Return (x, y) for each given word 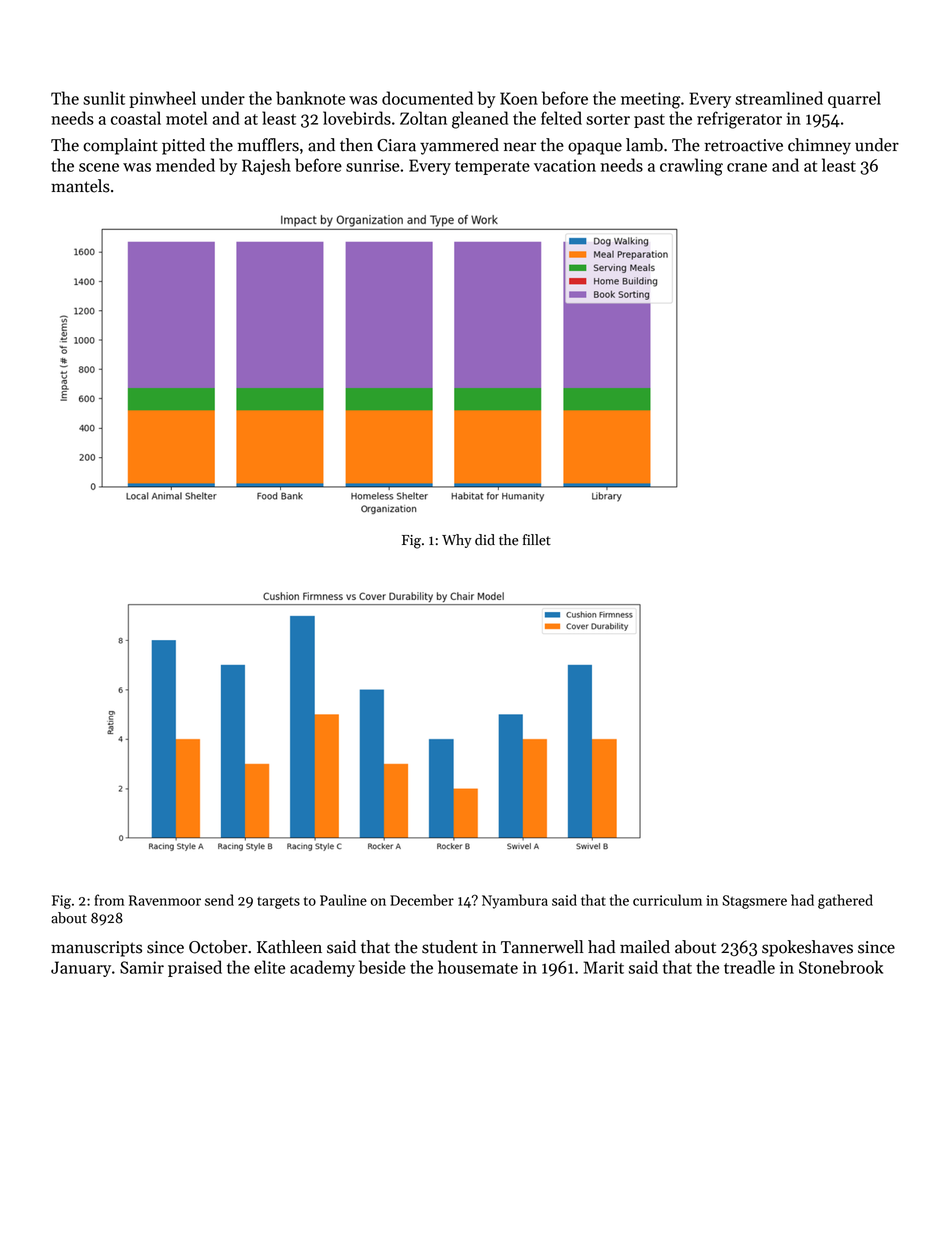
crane (747, 167)
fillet (537, 540)
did (485, 540)
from (109, 900)
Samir (142, 967)
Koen (519, 98)
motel (186, 118)
